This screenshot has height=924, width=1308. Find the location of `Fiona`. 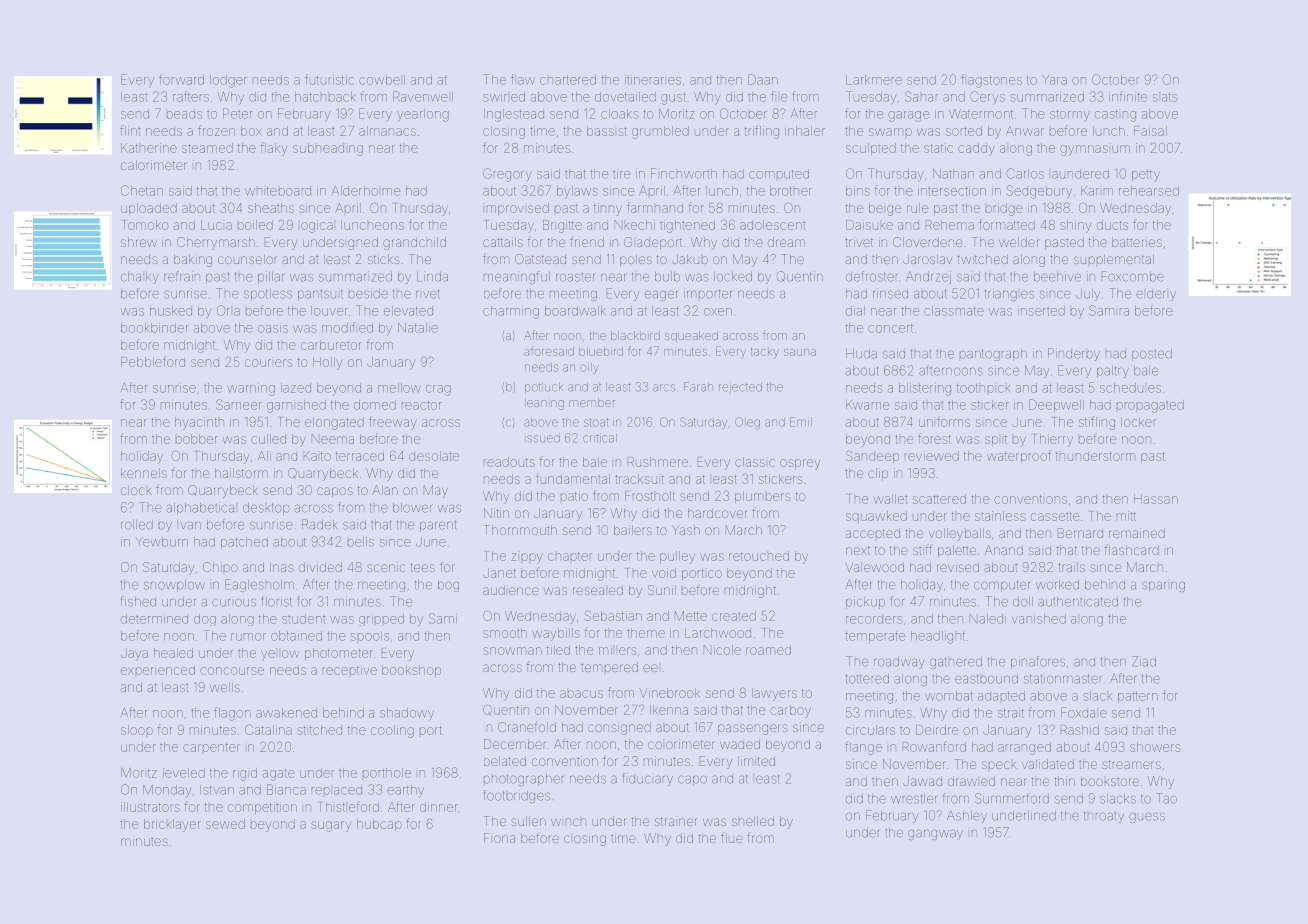

Fiona is located at coordinates (499, 838).
